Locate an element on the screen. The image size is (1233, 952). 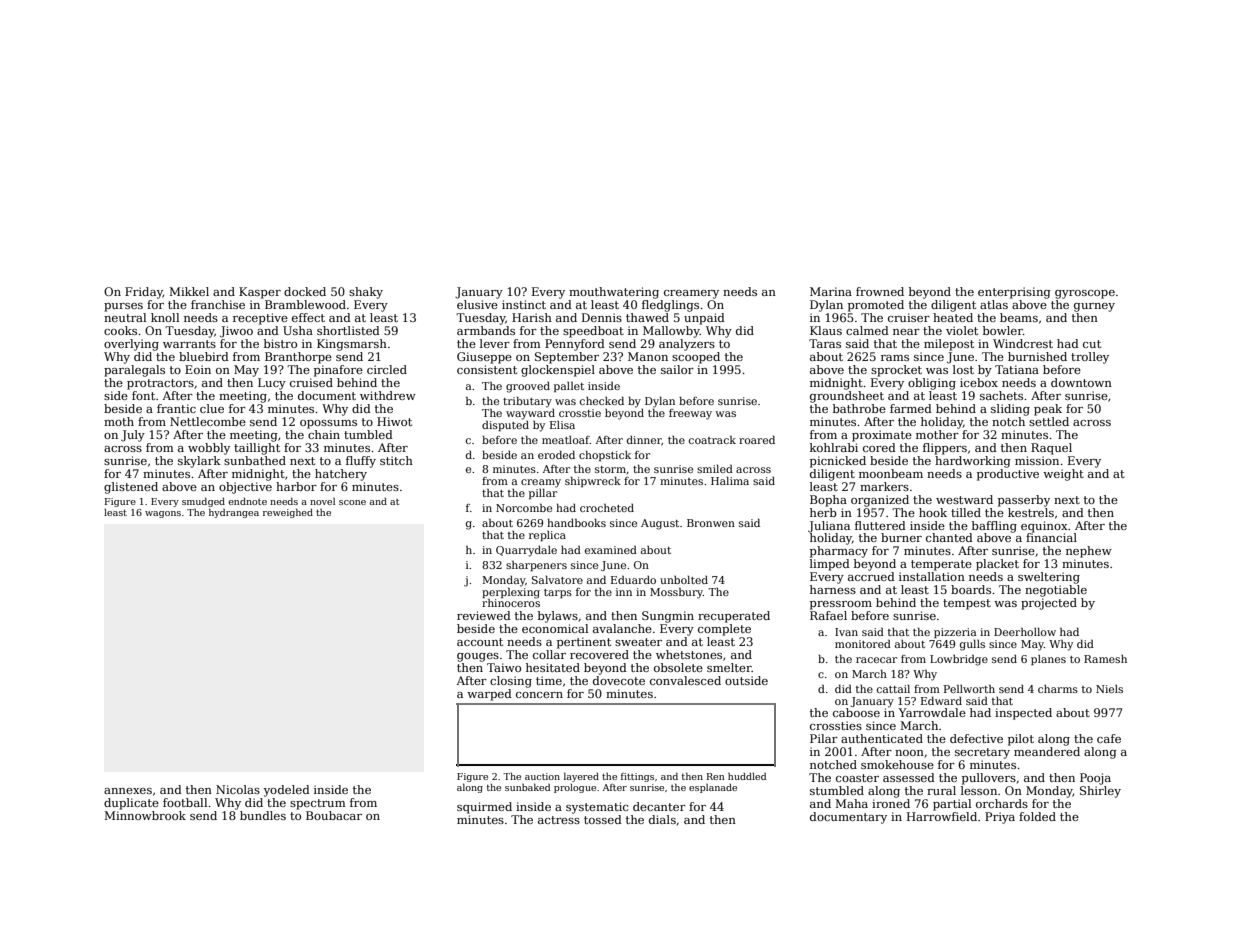
elusive is located at coordinates (477, 304).
